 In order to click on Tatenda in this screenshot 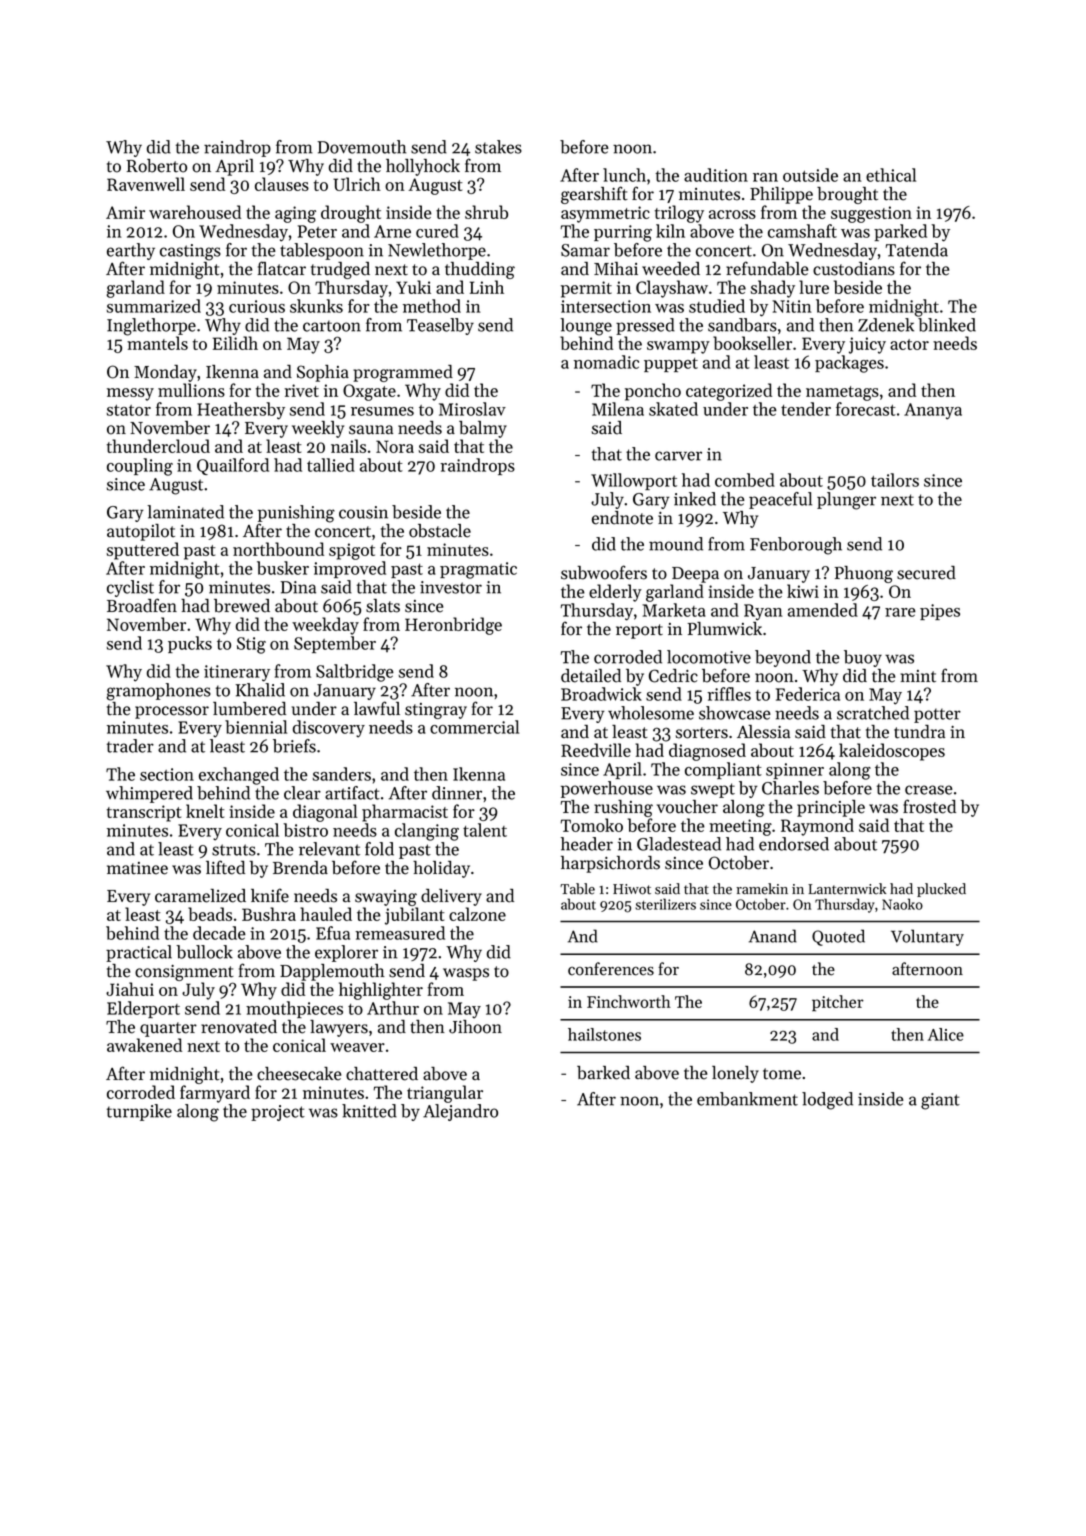, I will do `click(917, 250)`.
